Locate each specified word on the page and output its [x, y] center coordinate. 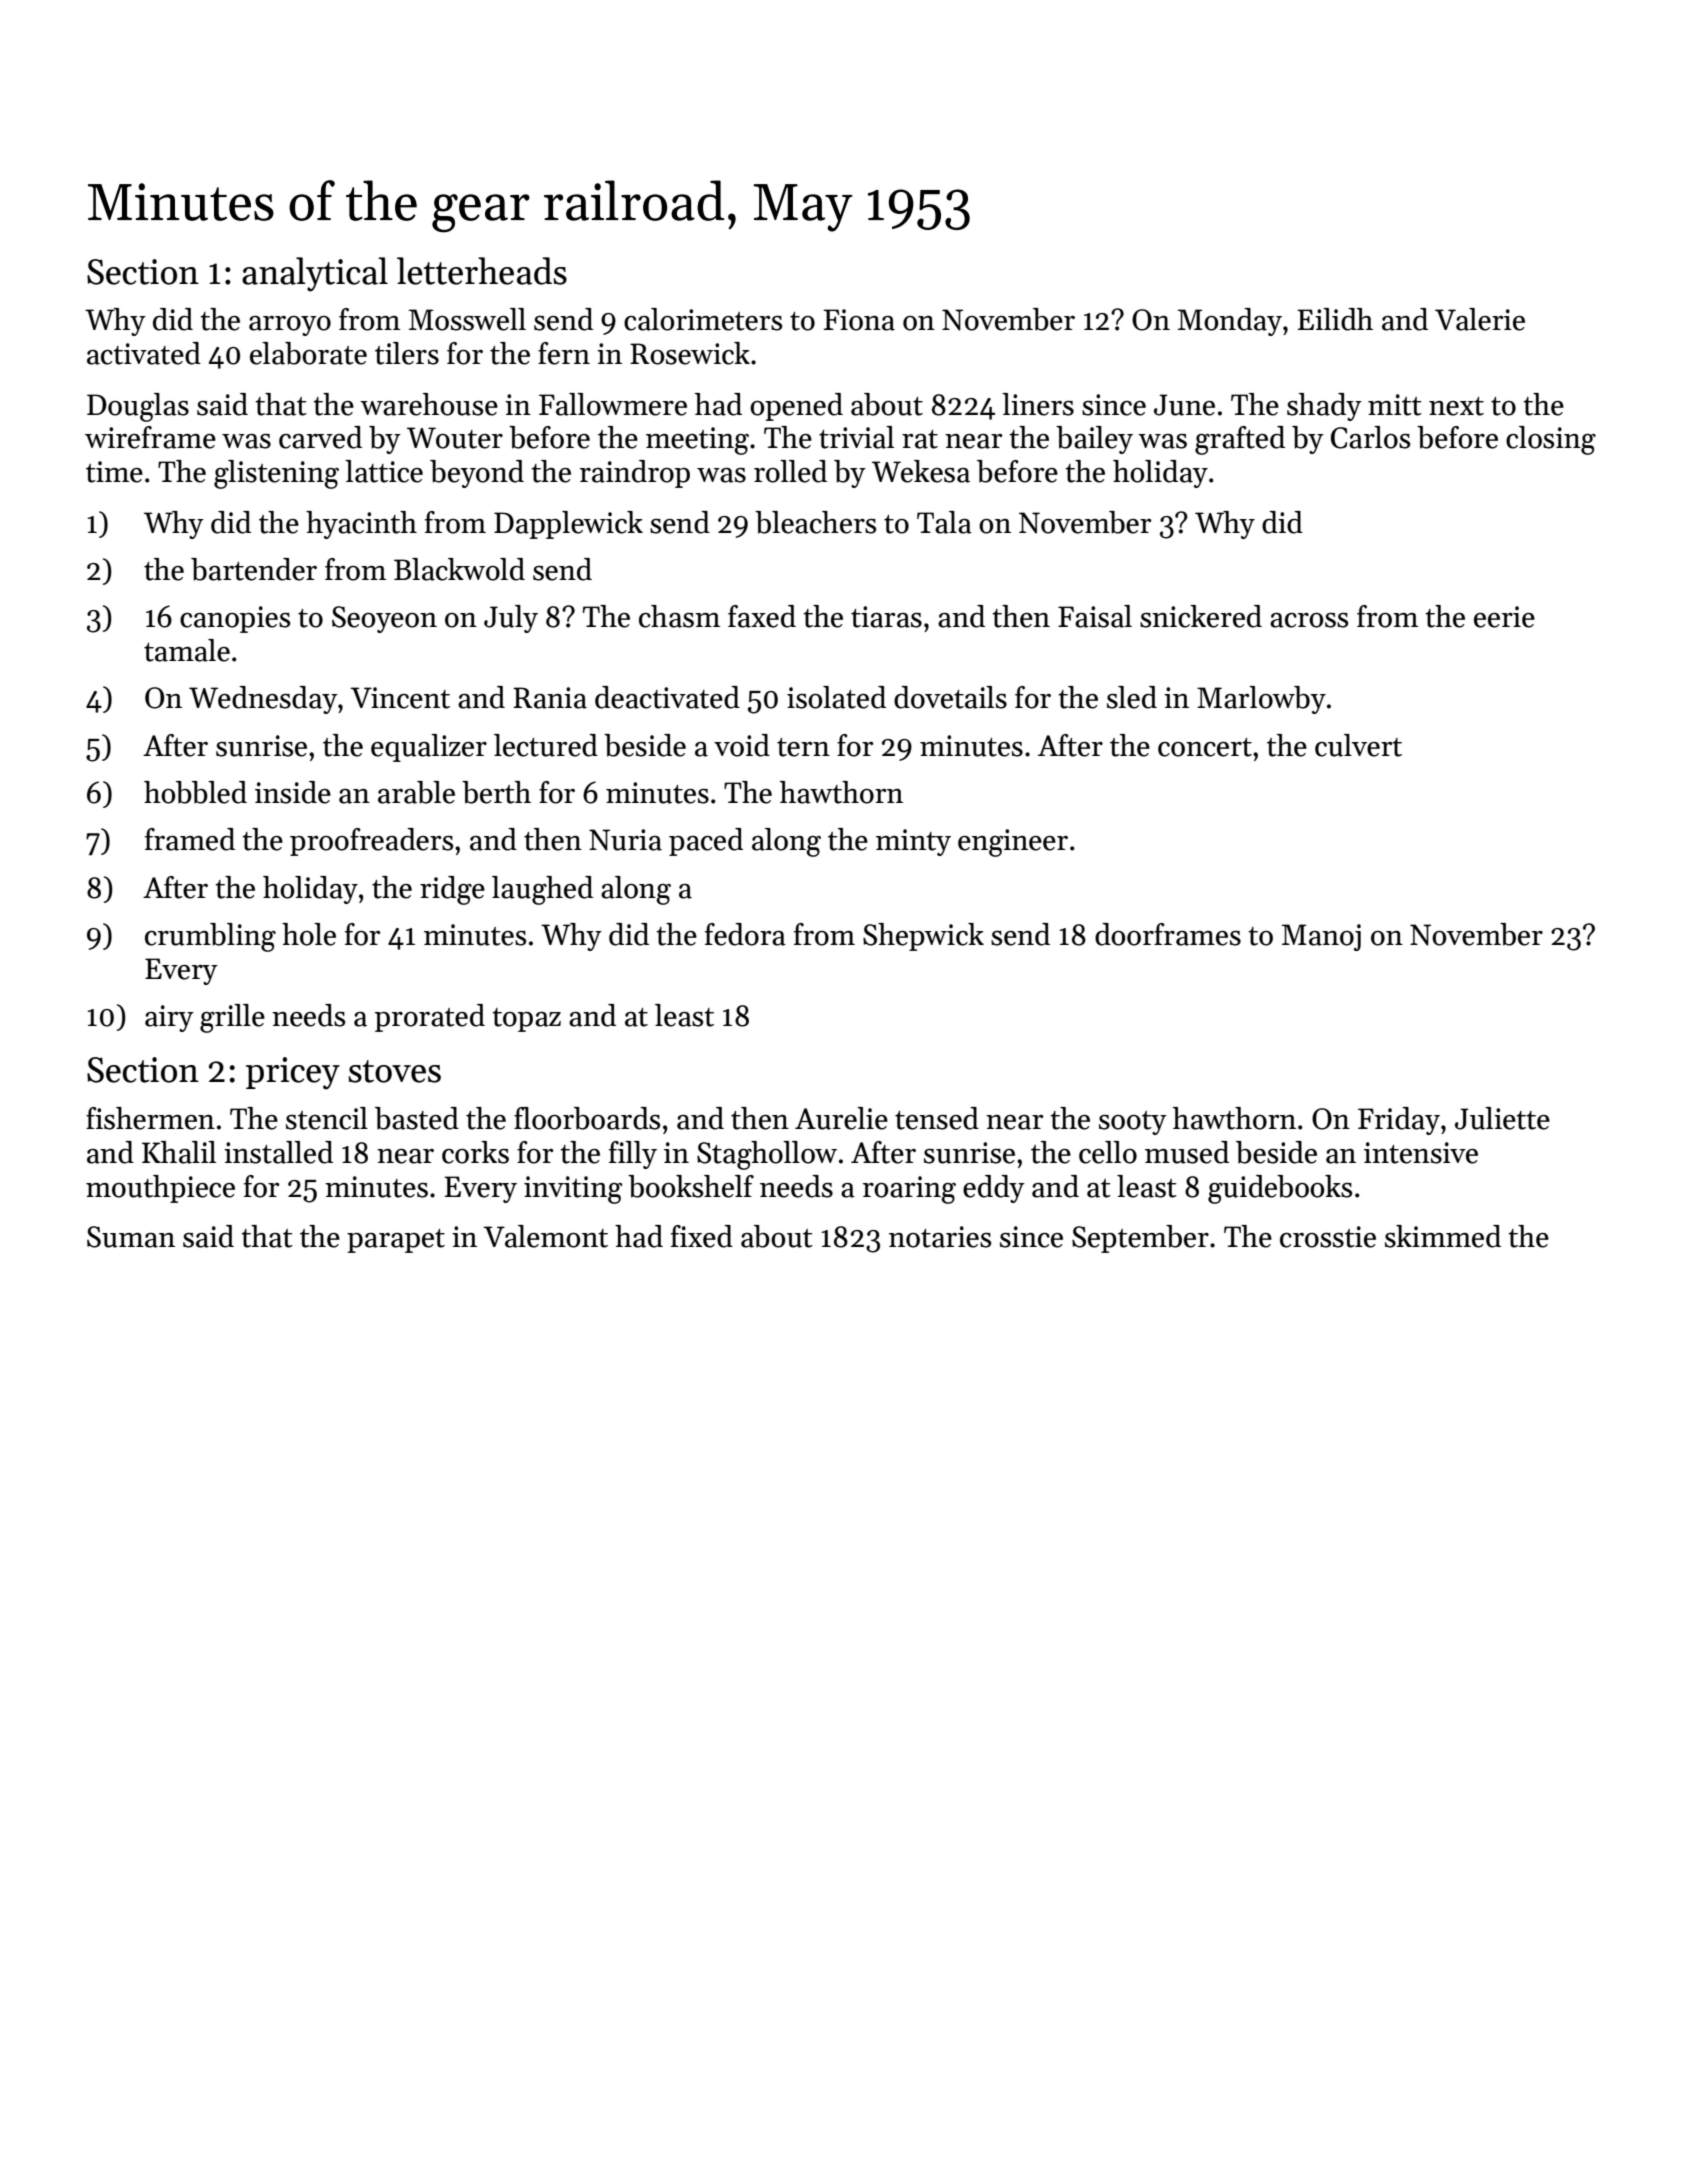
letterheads [482, 271]
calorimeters [703, 319]
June [1184, 405]
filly [633, 1155]
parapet [396, 1241]
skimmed [1443, 1236]
